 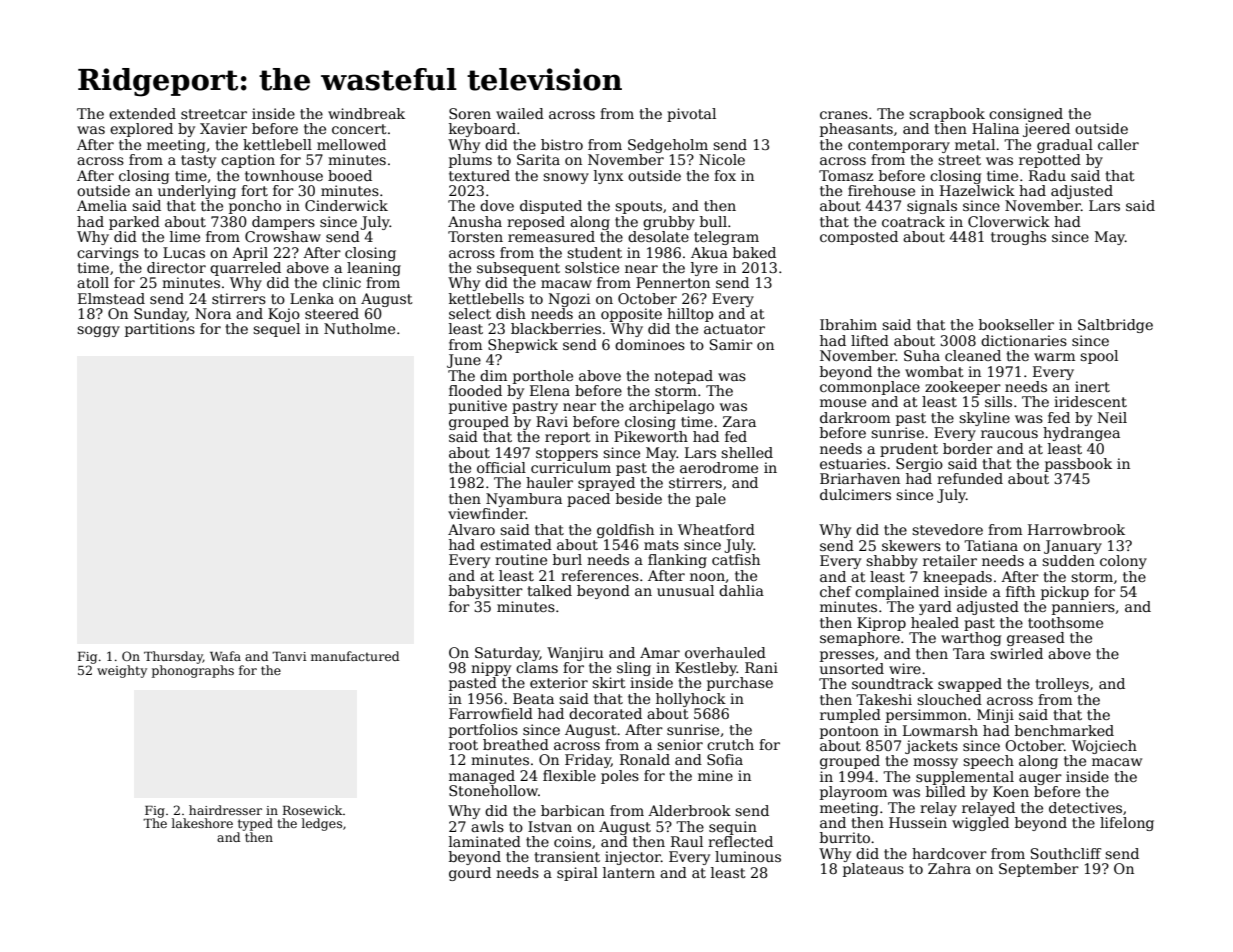 I want to click on Tanvi, so click(x=289, y=656).
